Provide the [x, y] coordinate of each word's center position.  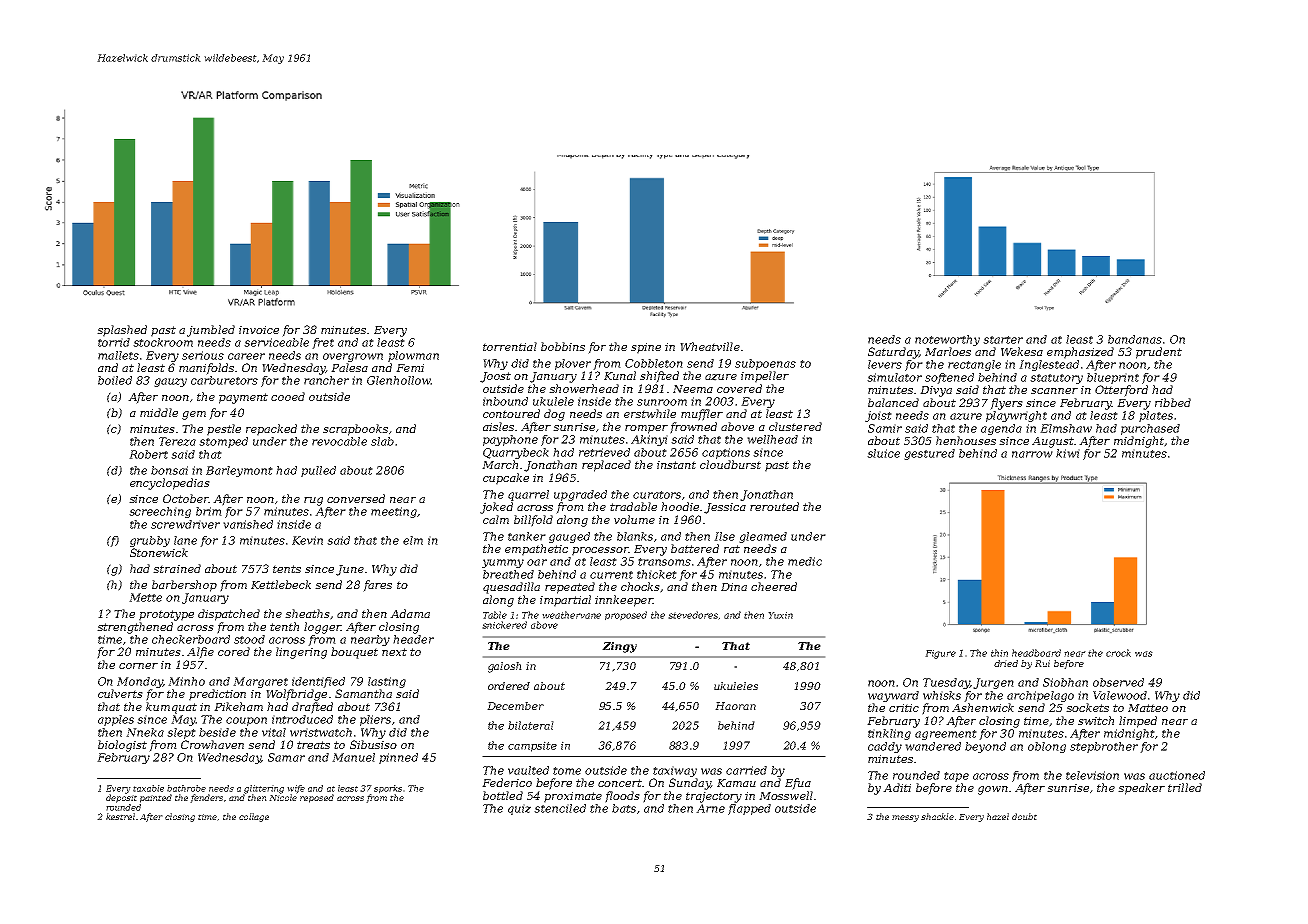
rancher [326, 380]
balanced [893, 402]
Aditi [897, 787]
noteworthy [947, 340]
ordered [509, 686]
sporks [388, 789]
